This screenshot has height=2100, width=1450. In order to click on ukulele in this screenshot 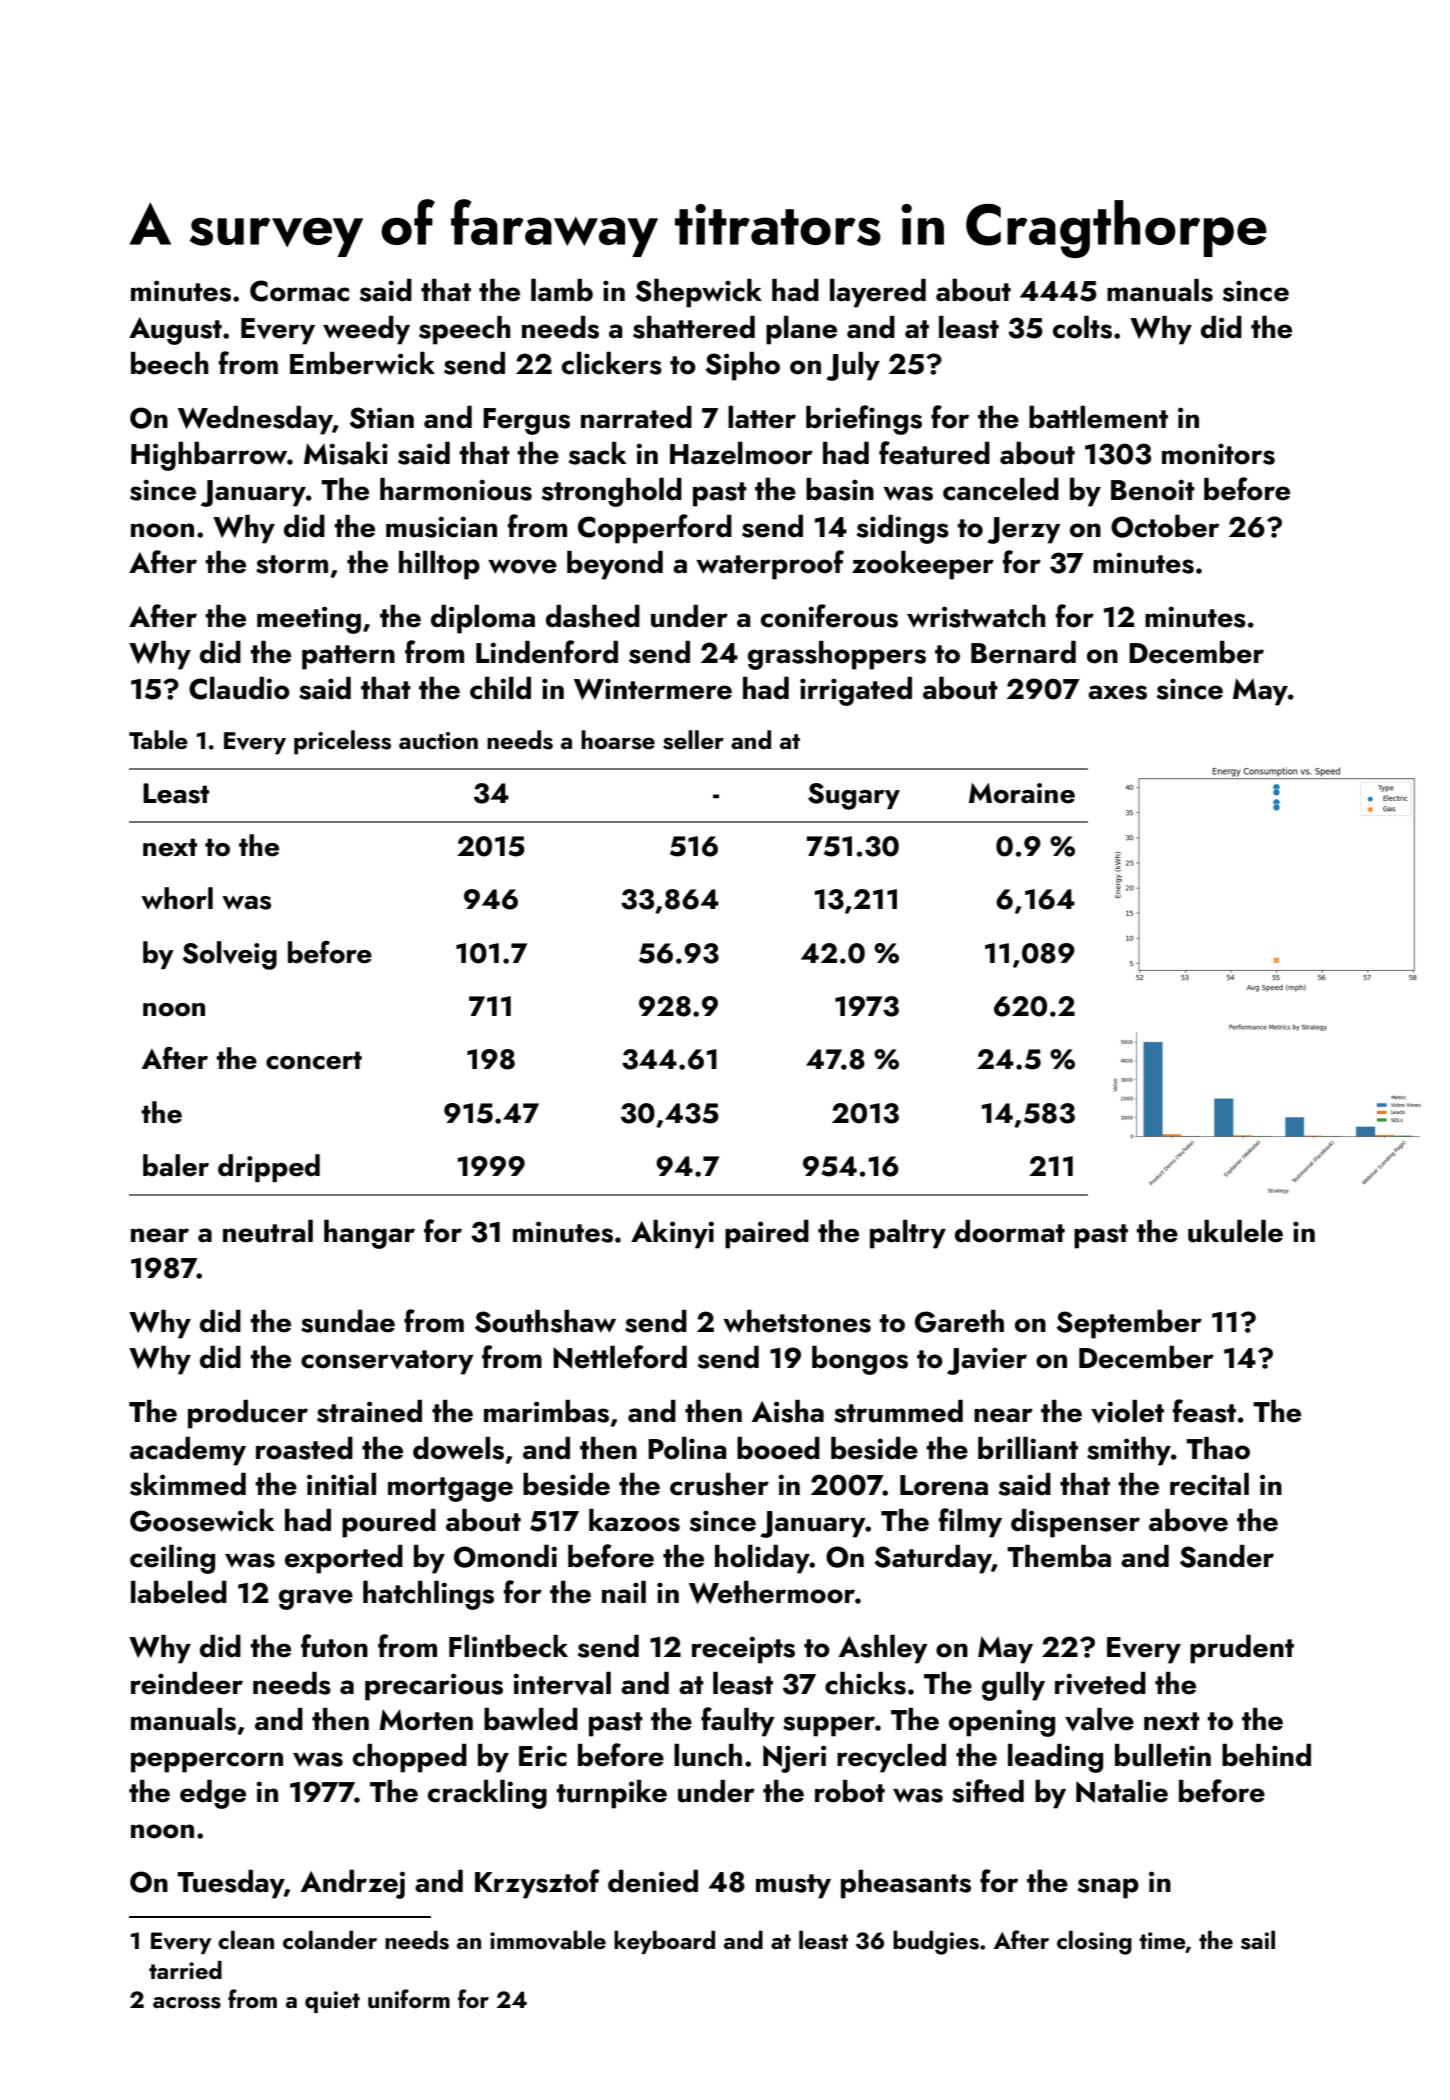, I will do `click(1235, 1231)`.
